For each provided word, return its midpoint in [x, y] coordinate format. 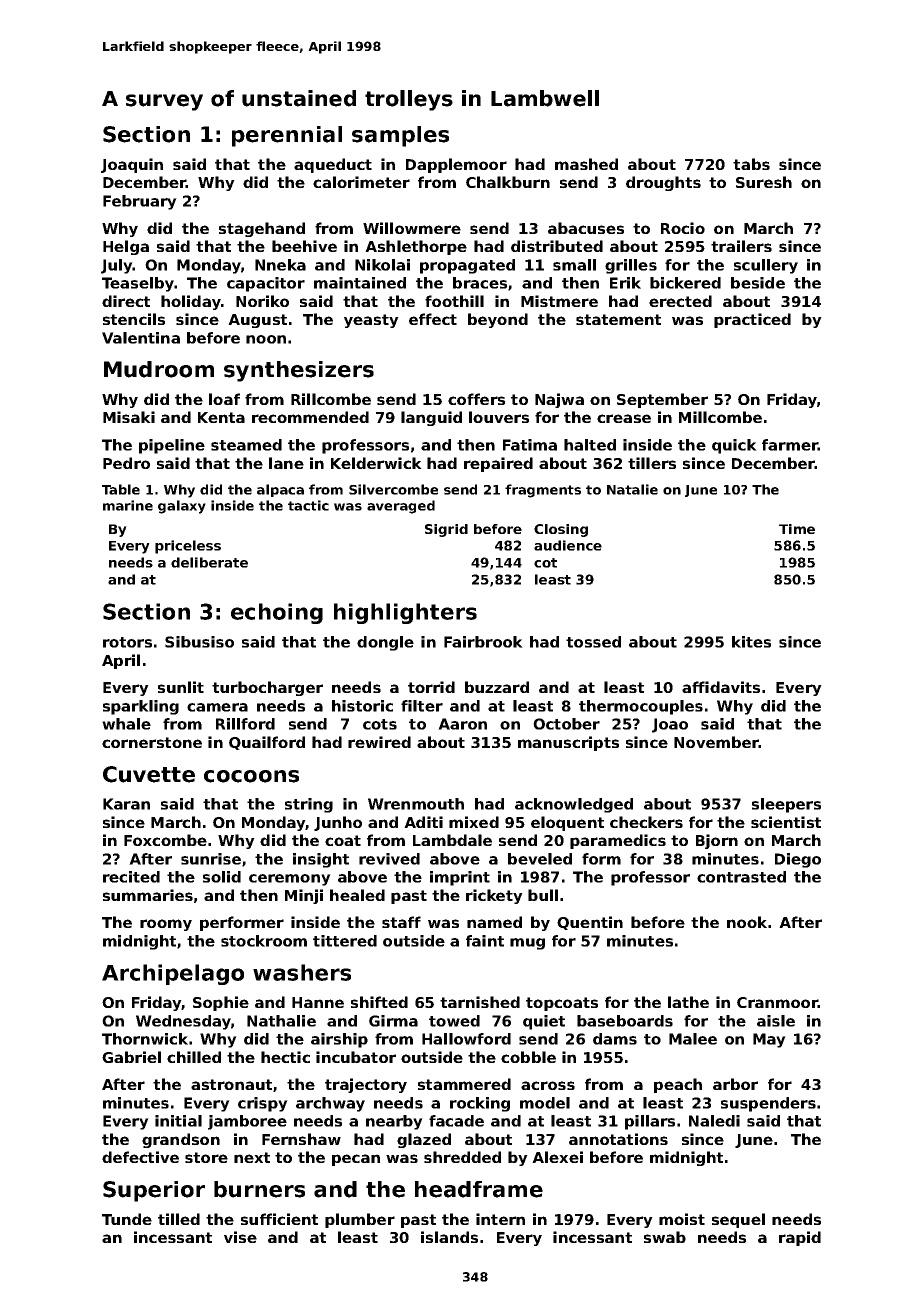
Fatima [530, 445]
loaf [224, 399]
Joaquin [132, 165]
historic [362, 706]
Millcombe [720, 417]
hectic [285, 1057]
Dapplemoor [456, 165]
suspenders [768, 1104]
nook [747, 922]
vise [240, 1237]
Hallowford [466, 1039]
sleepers [786, 805]
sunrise [211, 859]
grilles [631, 266]
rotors [127, 642]
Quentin [590, 923]
